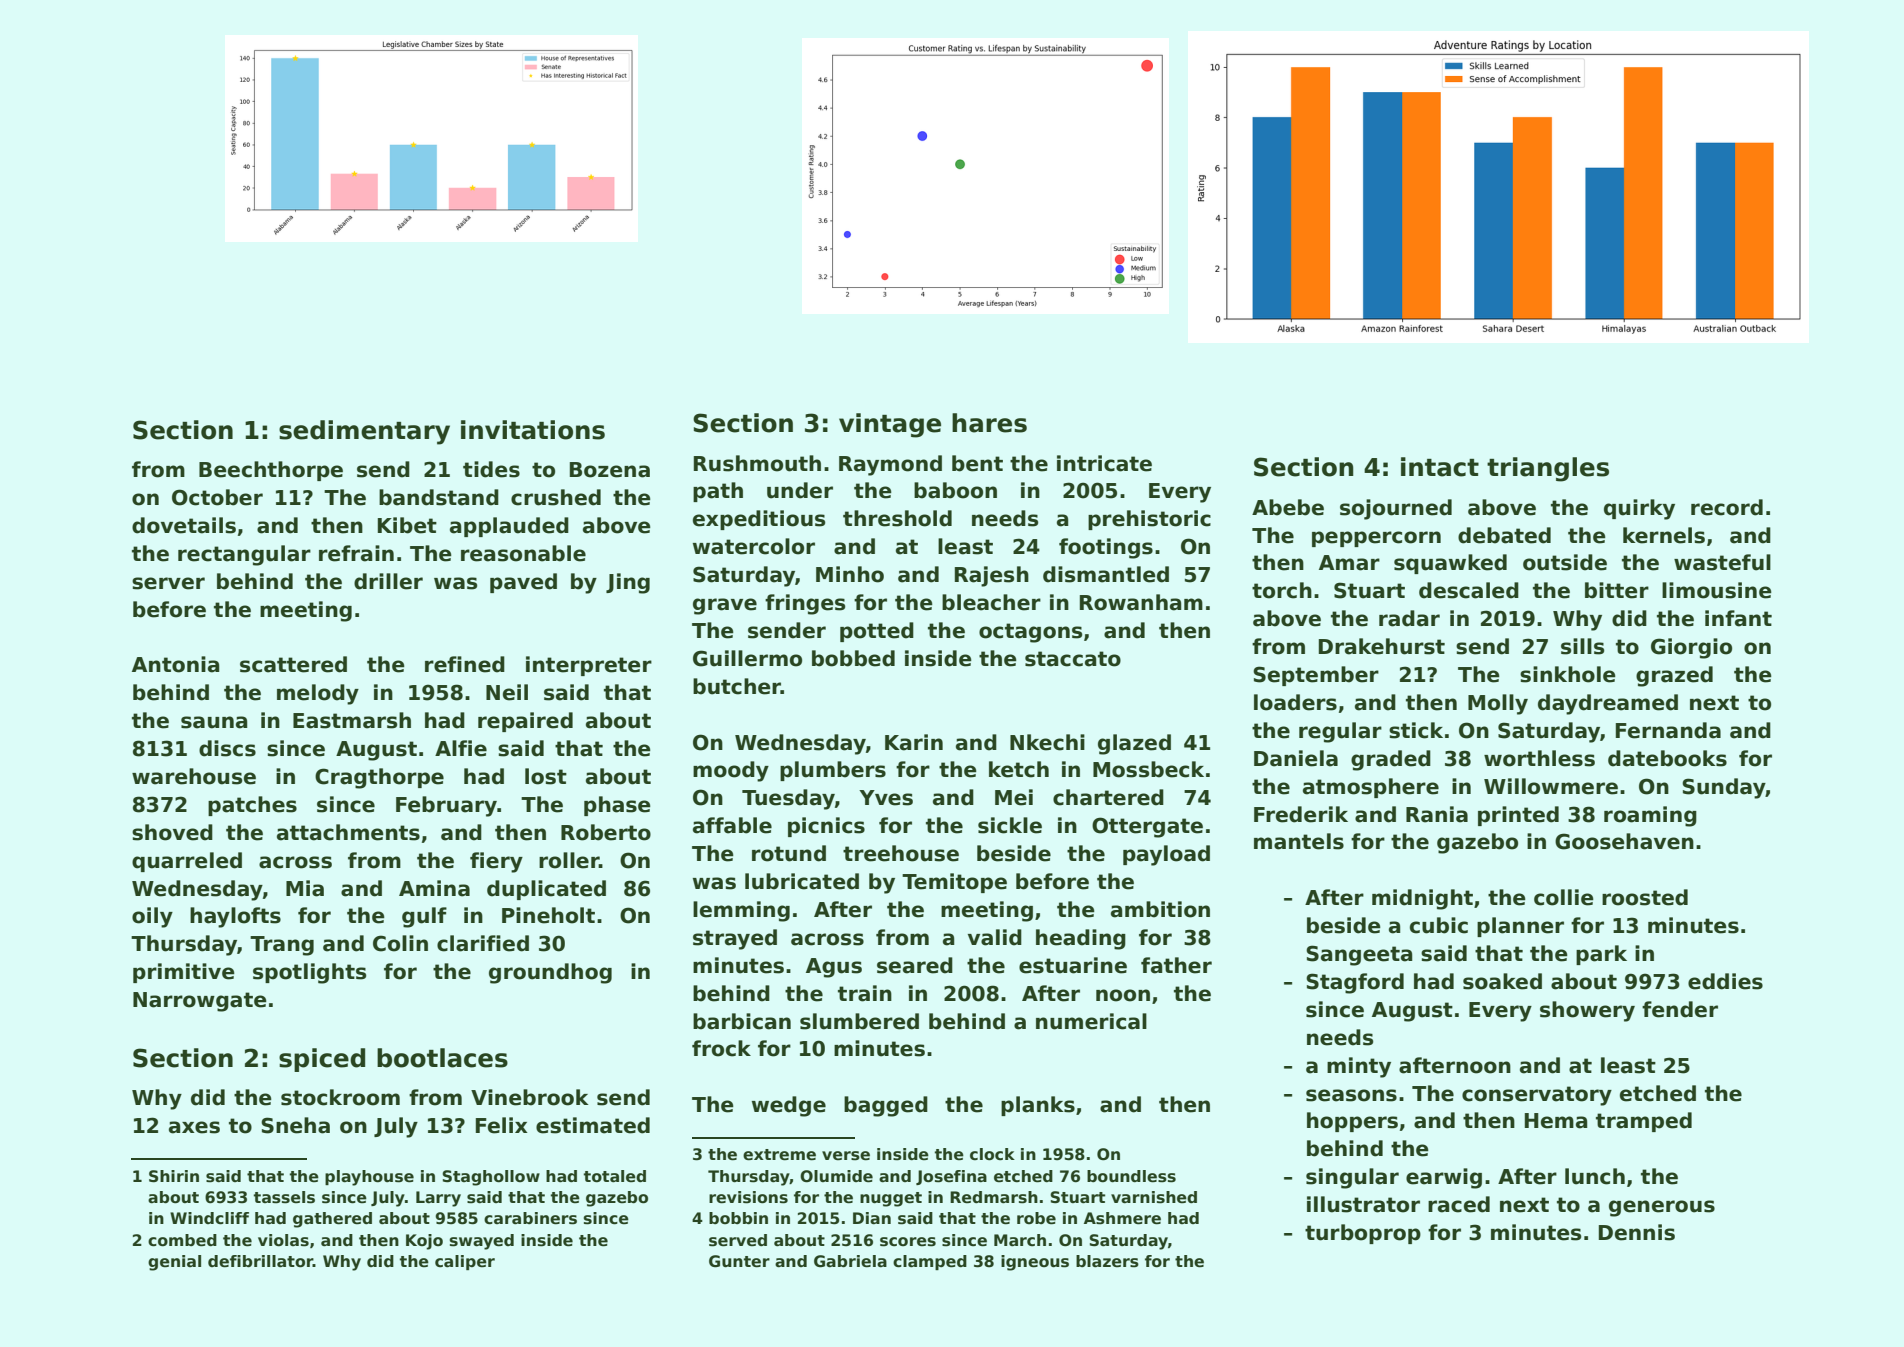  Describe the element at coordinates (507, 692) in the image. I see `Neil` at that location.
